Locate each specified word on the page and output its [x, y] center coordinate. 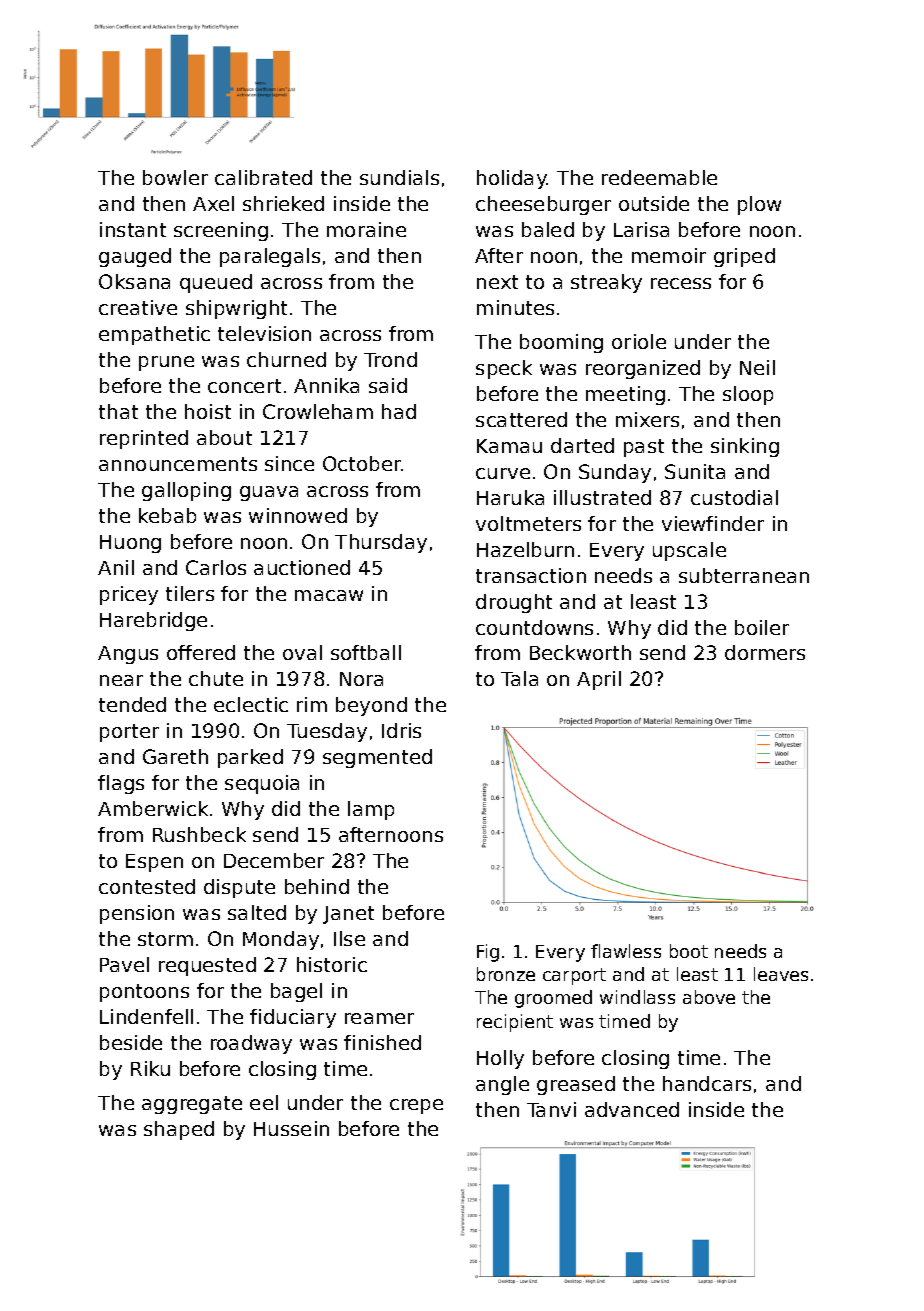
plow [759, 205]
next [497, 282]
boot [689, 951]
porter [129, 733]
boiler [762, 627]
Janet [348, 915]
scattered [521, 419]
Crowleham [318, 411]
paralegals [270, 257]
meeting [625, 395]
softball [366, 652]
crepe [416, 1106]
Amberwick [153, 808]
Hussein [291, 1128]
